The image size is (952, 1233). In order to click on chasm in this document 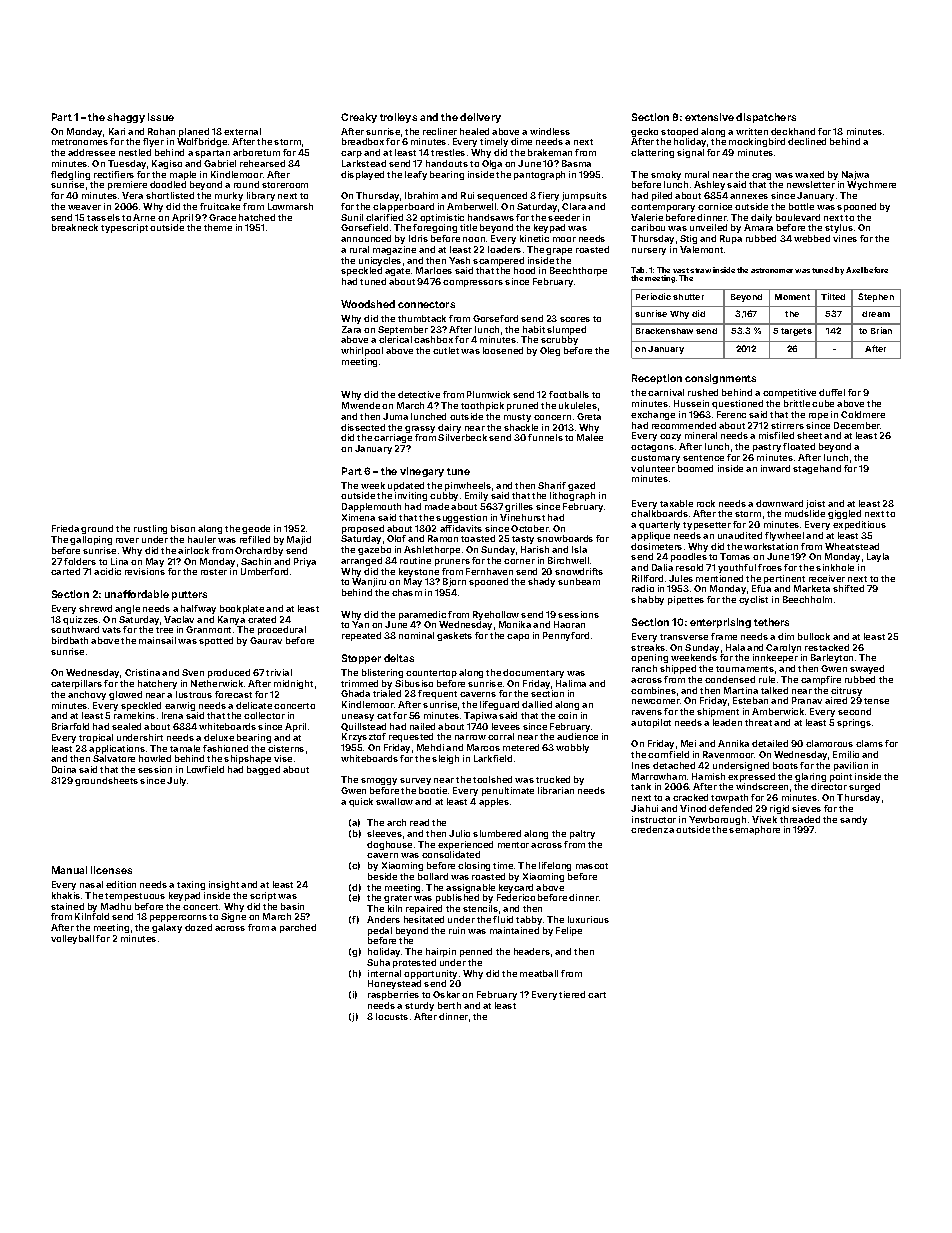, I will do `click(407, 592)`.
